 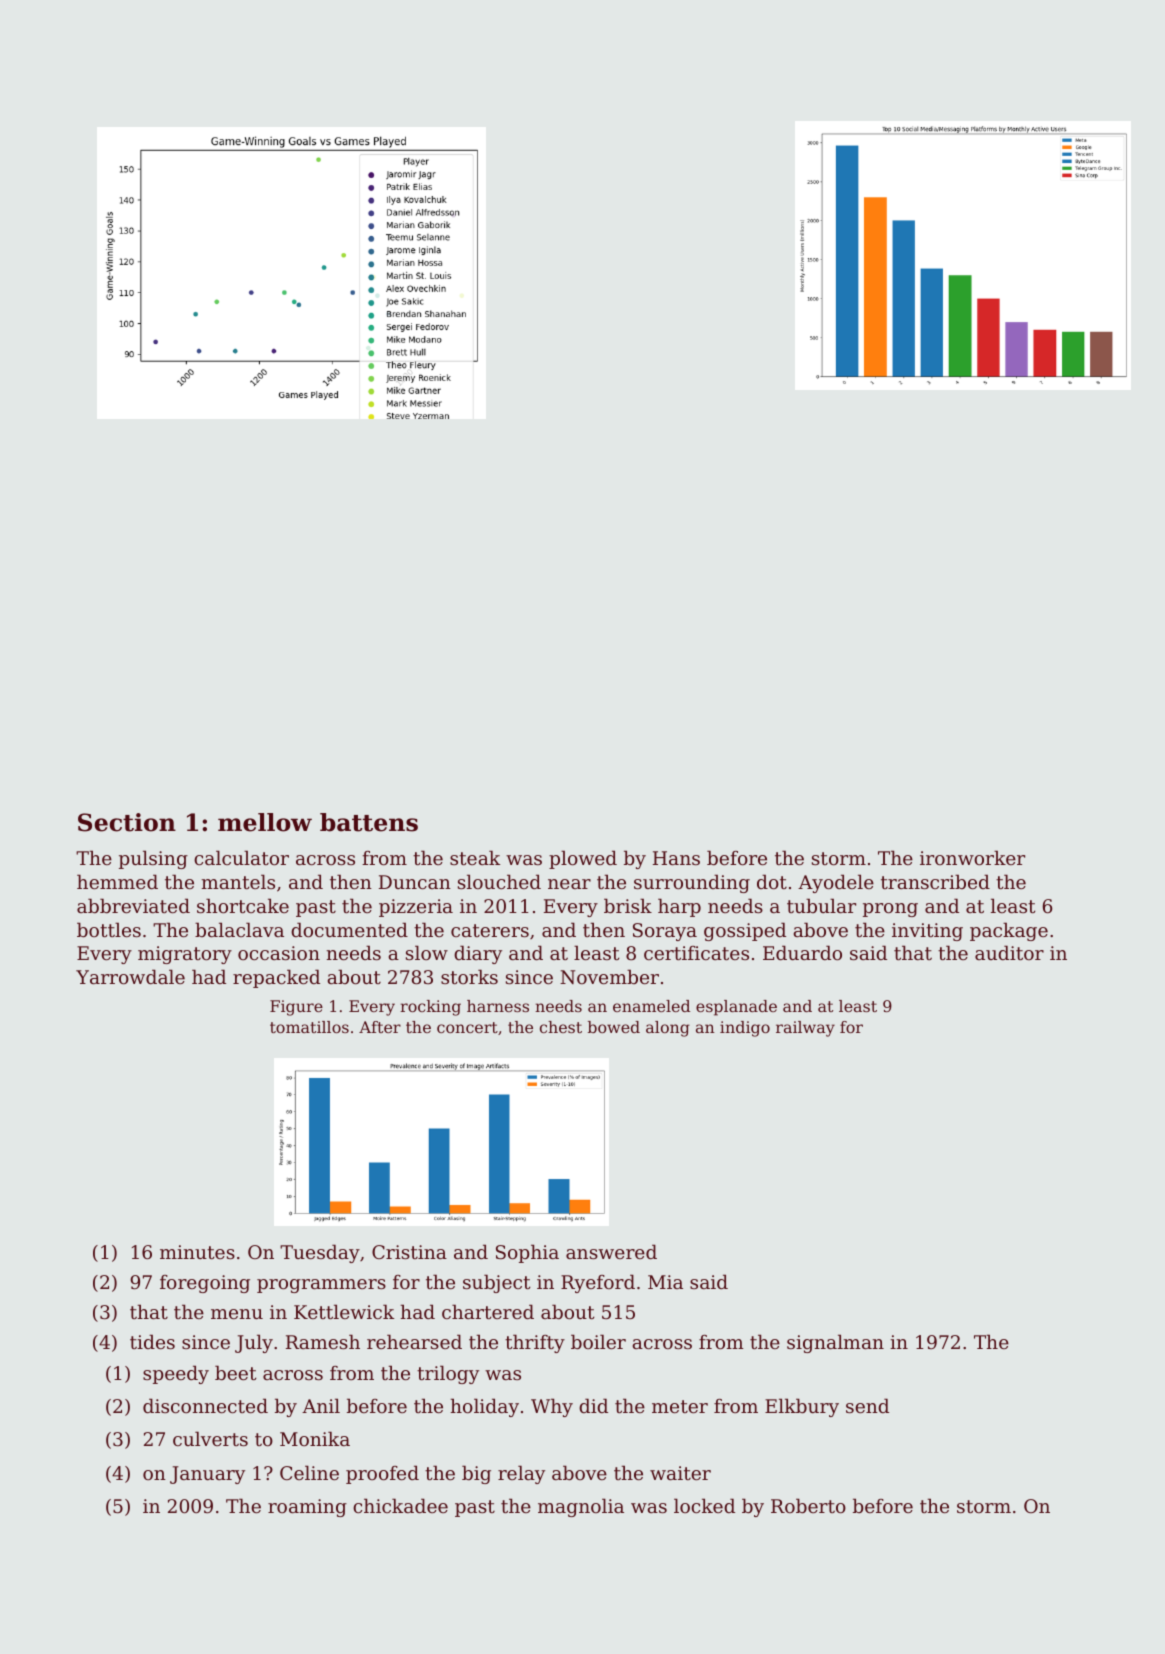 I want to click on railway, so click(x=805, y=1029).
